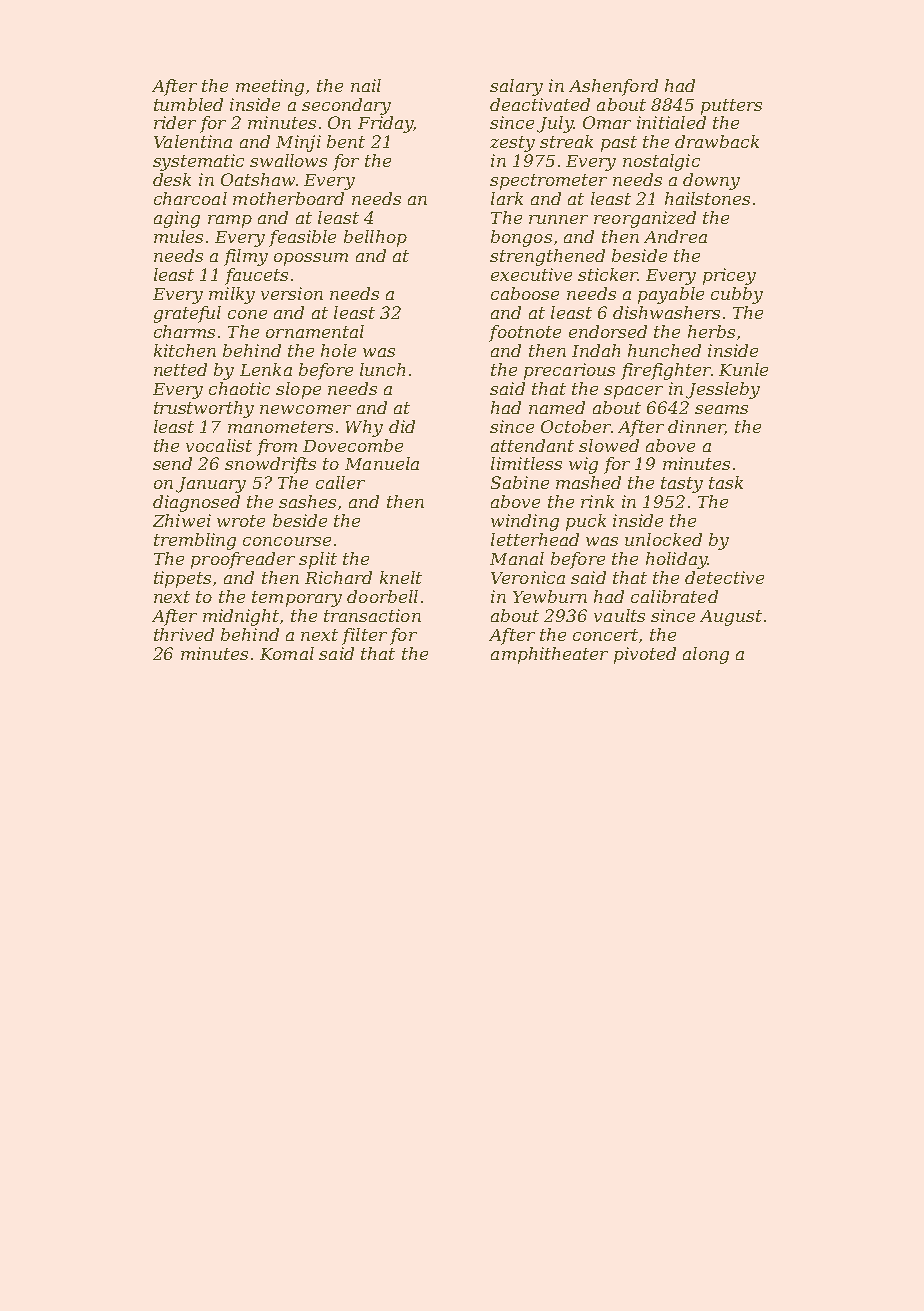 Image resolution: width=924 pixels, height=1311 pixels. I want to click on salary, so click(516, 87).
